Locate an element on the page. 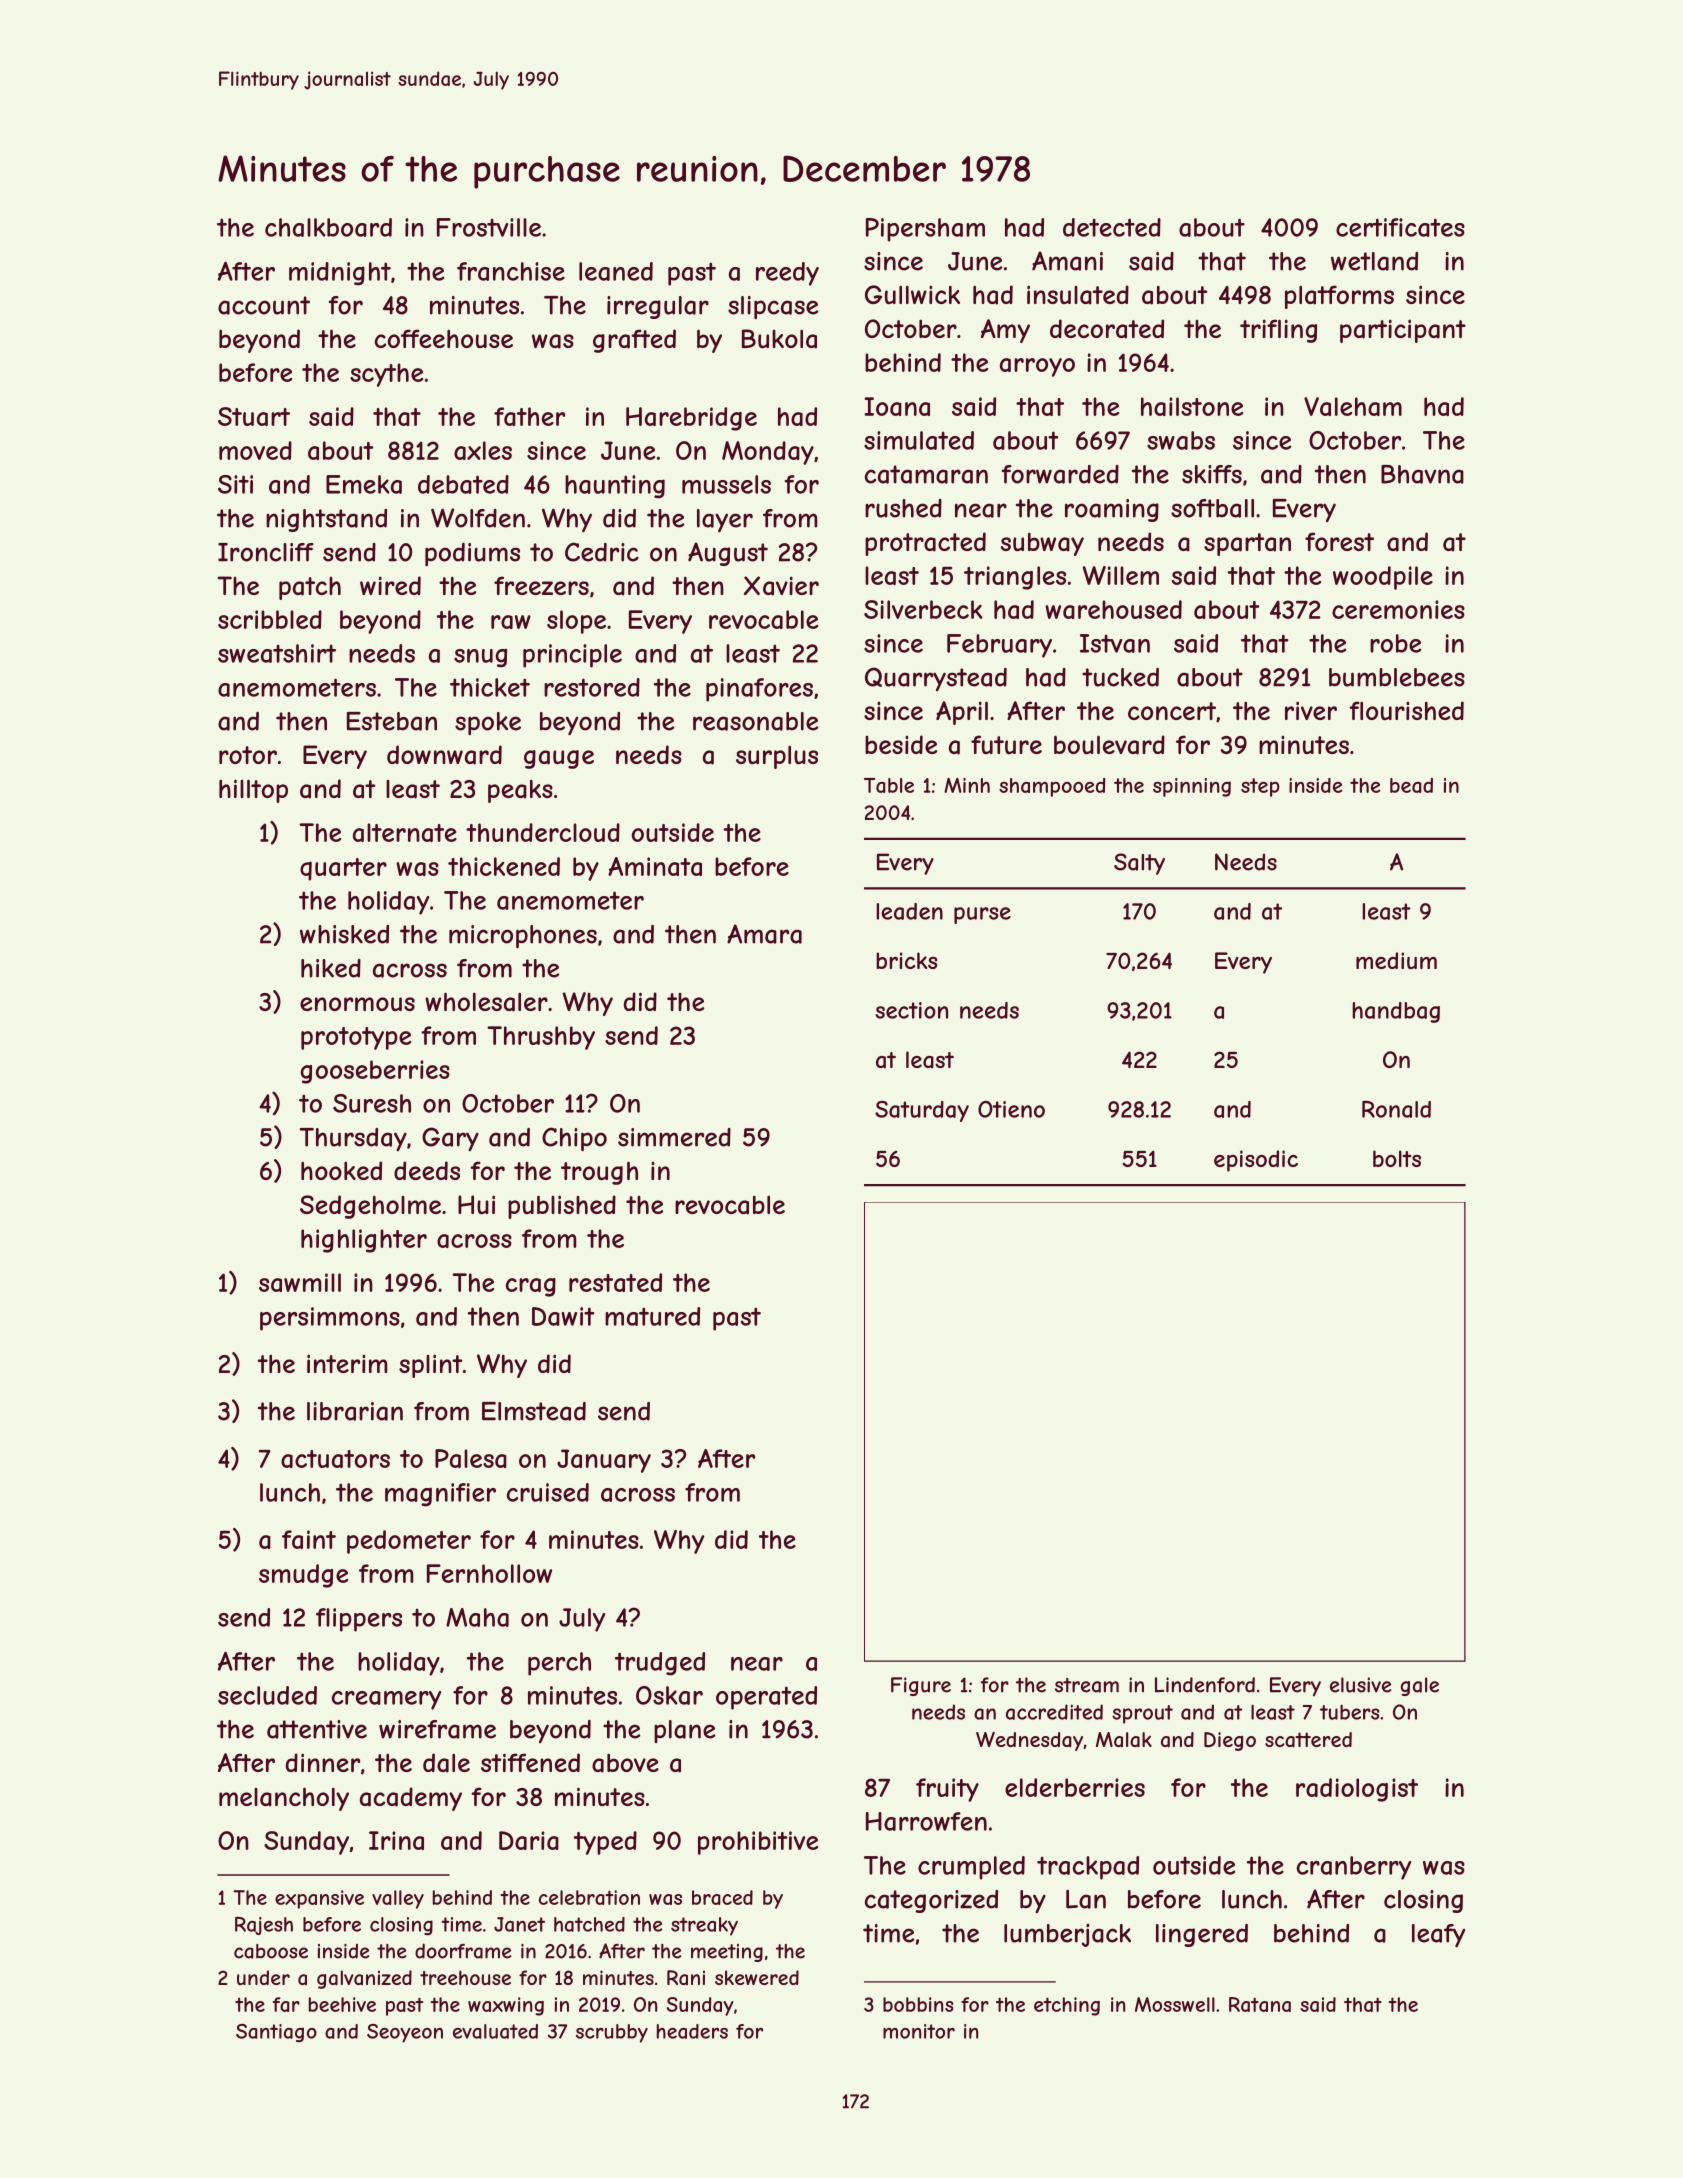  chalkboard is located at coordinates (328, 227).
